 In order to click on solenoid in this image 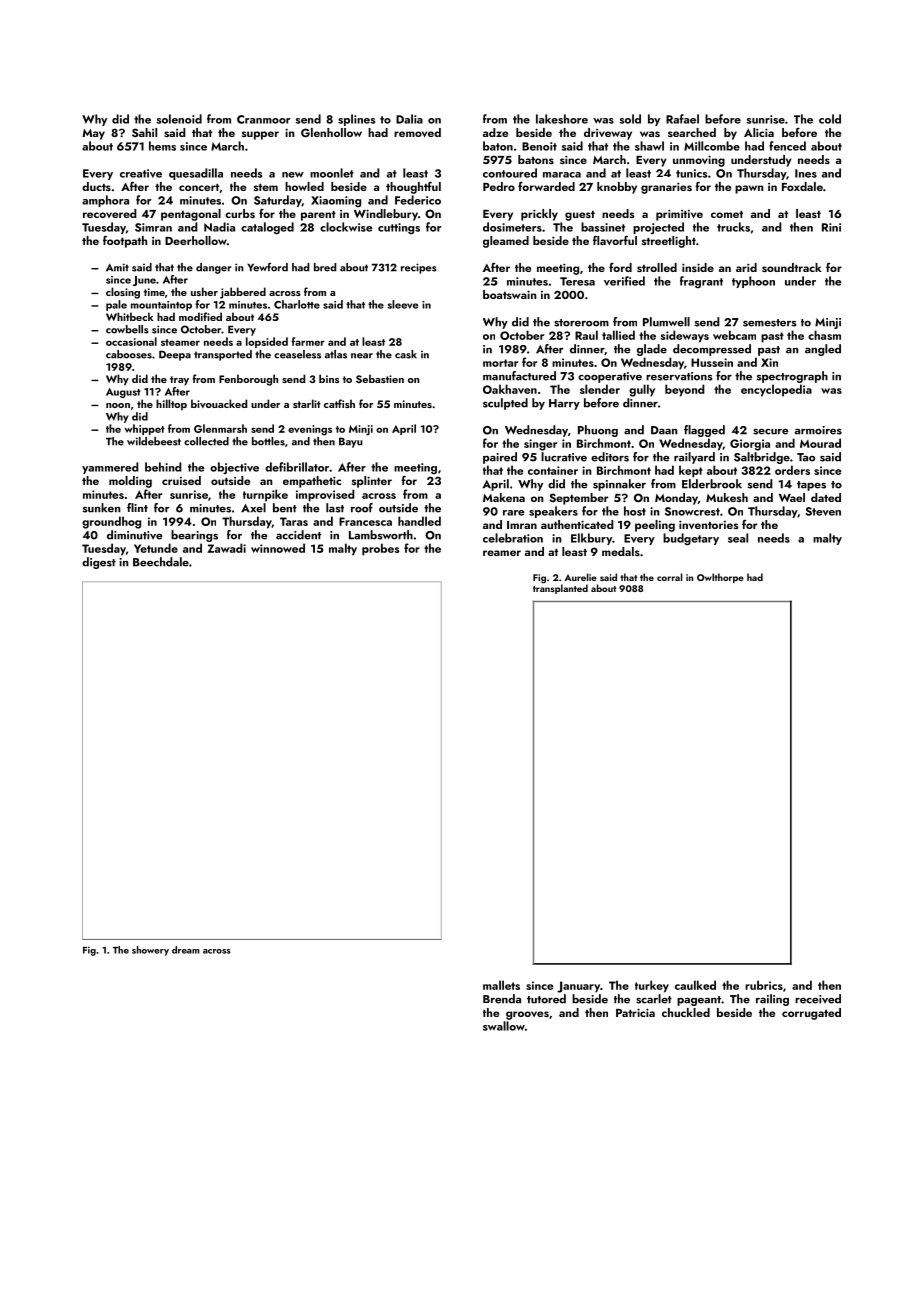, I will do `click(179, 119)`.
